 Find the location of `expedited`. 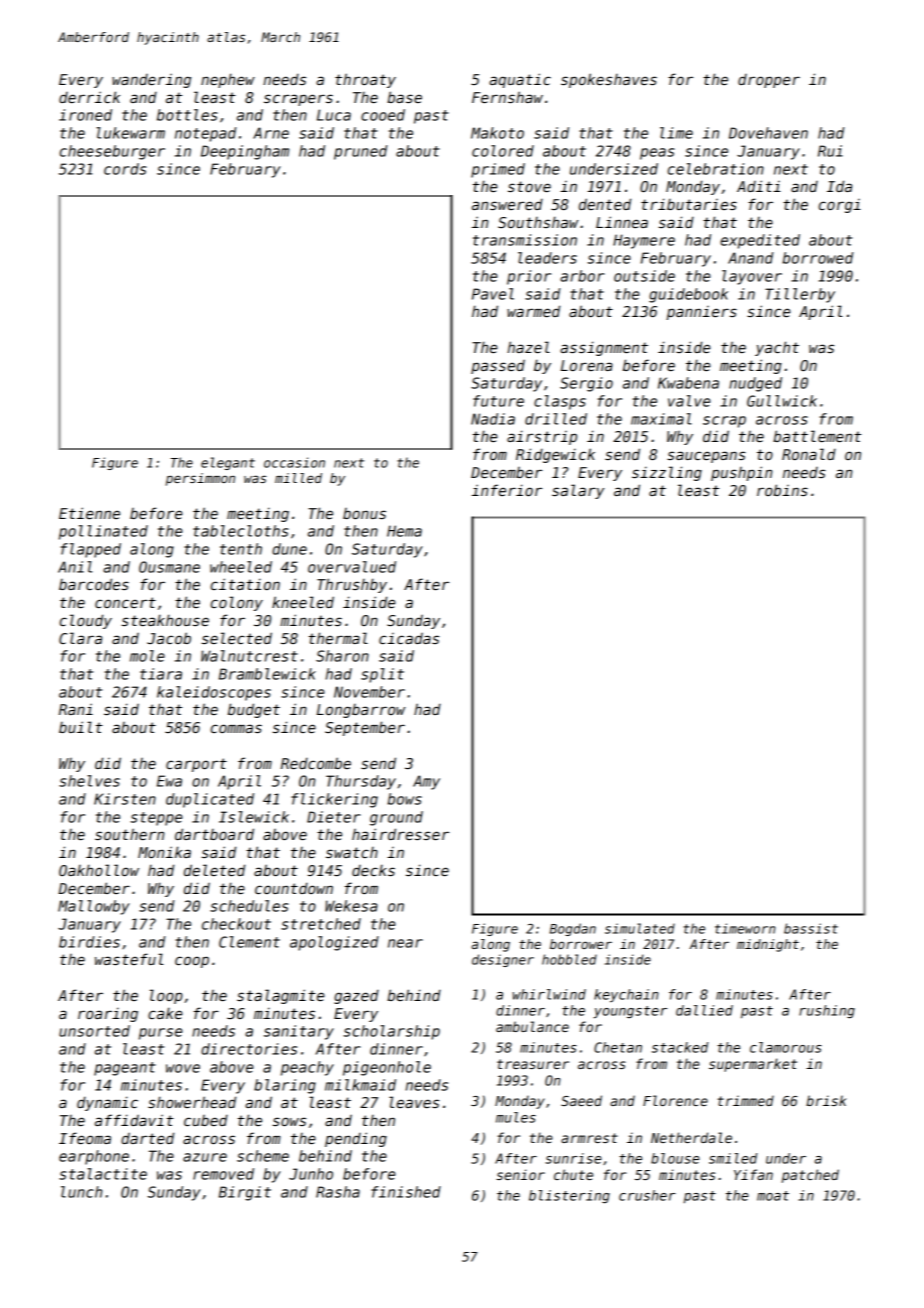

expedited is located at coordinates (760, 241).
